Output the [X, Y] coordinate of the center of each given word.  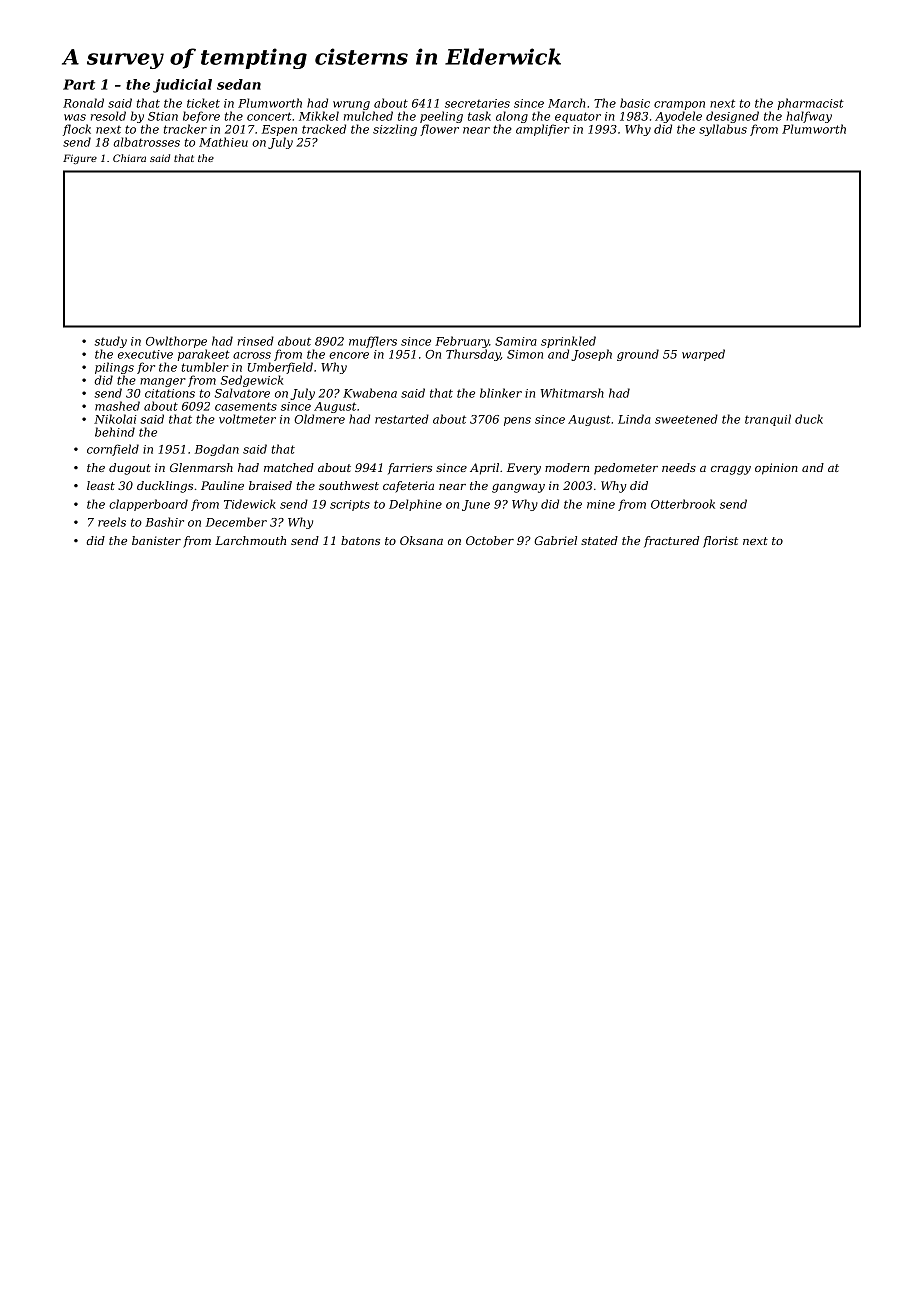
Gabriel [555, 540]
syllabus [723, 130]
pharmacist [811, 104]
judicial [182, 86]
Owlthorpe [176, 342]
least [101, 485]
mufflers [373, 342]
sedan [239, 84]
